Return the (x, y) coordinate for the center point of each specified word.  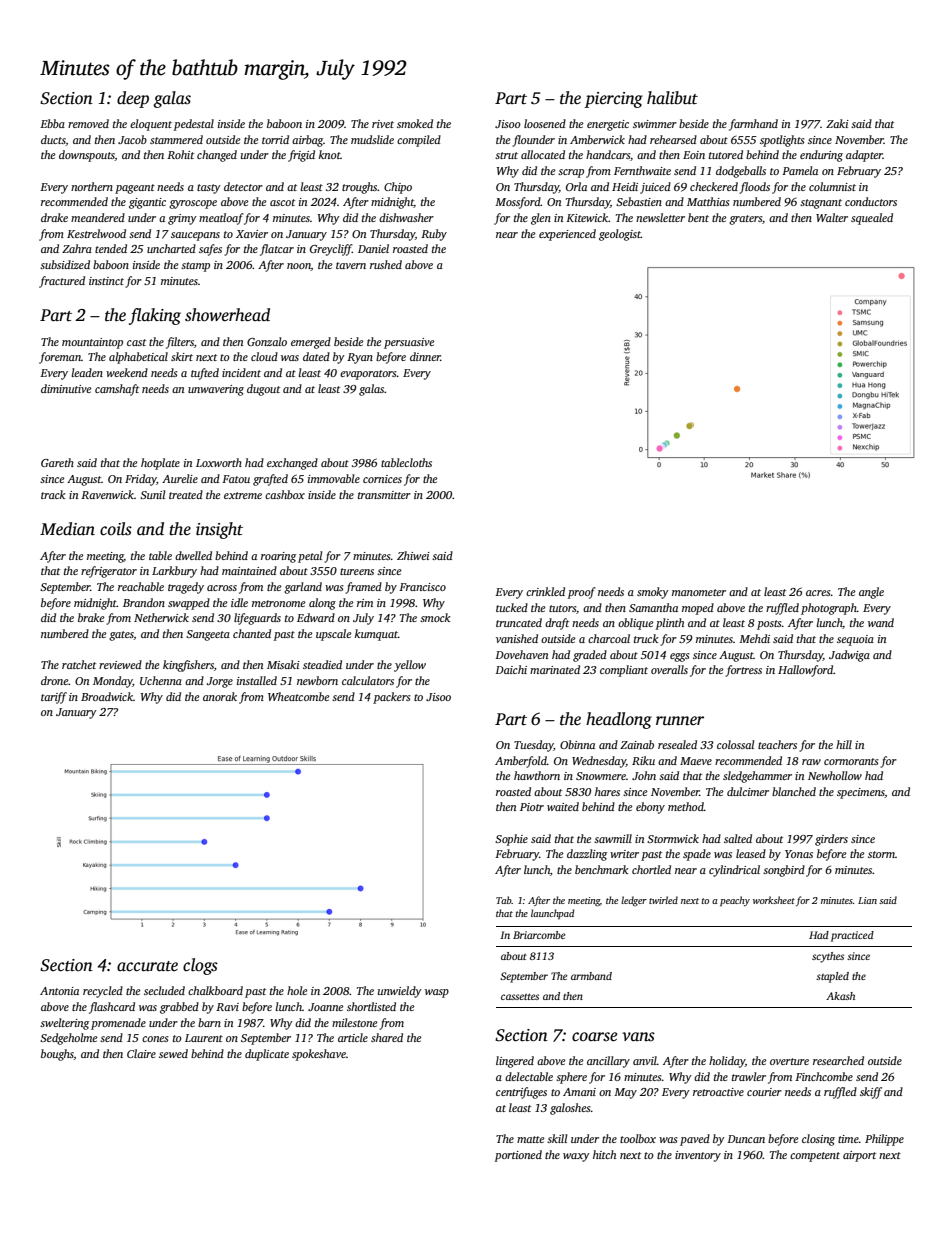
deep (133, 99)
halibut (672, 98)
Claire (141, 1053)
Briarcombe (539, 935)
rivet (383, 124)
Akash (840, 996)
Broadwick (107, 696)
